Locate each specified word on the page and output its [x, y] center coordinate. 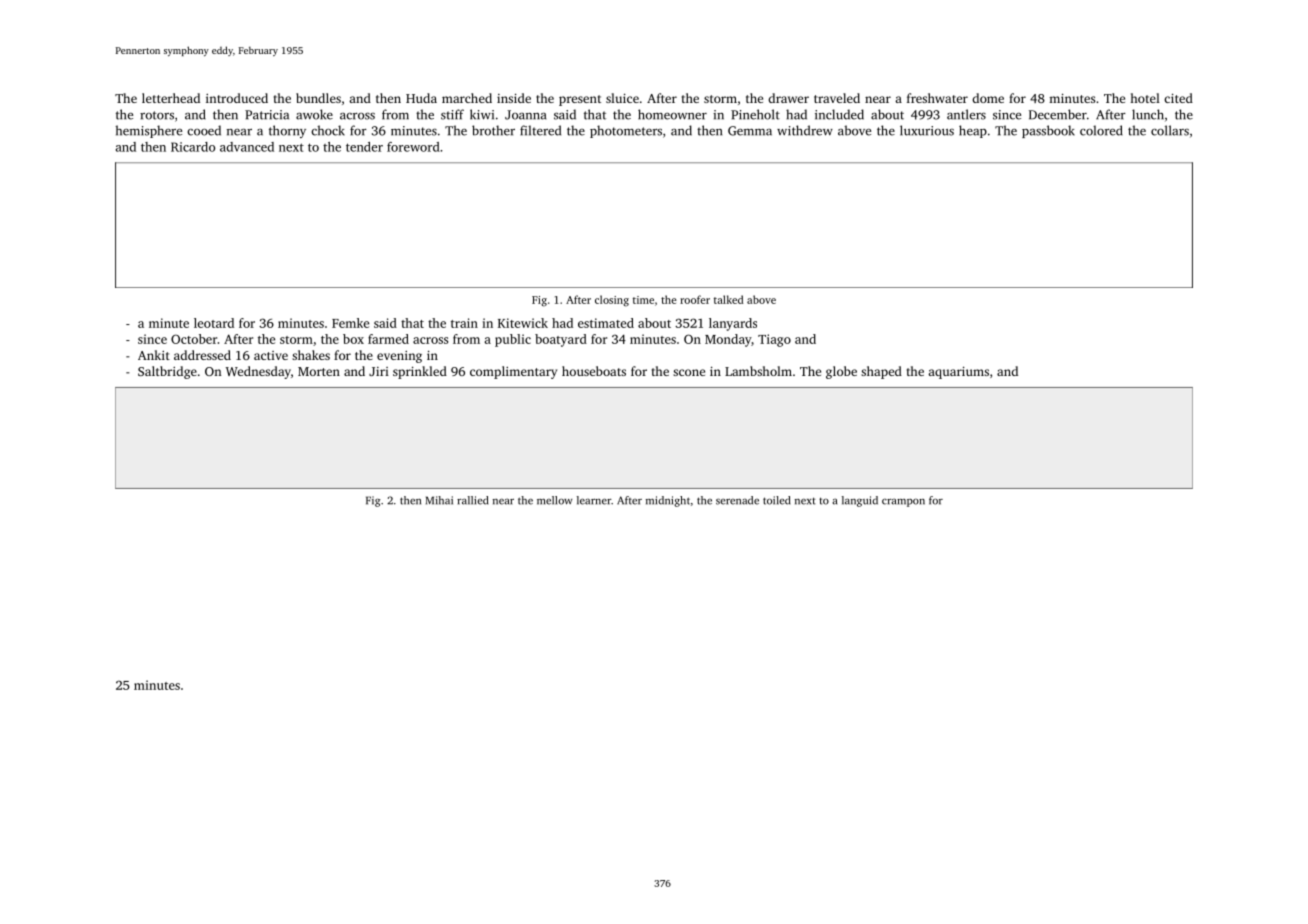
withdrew [805, 130]
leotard [214, 323]
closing [612, 301]
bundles [318, 98]
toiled [776, 500]
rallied [472, 500]
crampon [903, 503]
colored [1101, 130]
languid [860, 501]
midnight [668, 501]
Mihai [439, 500]
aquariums [958, 373]
